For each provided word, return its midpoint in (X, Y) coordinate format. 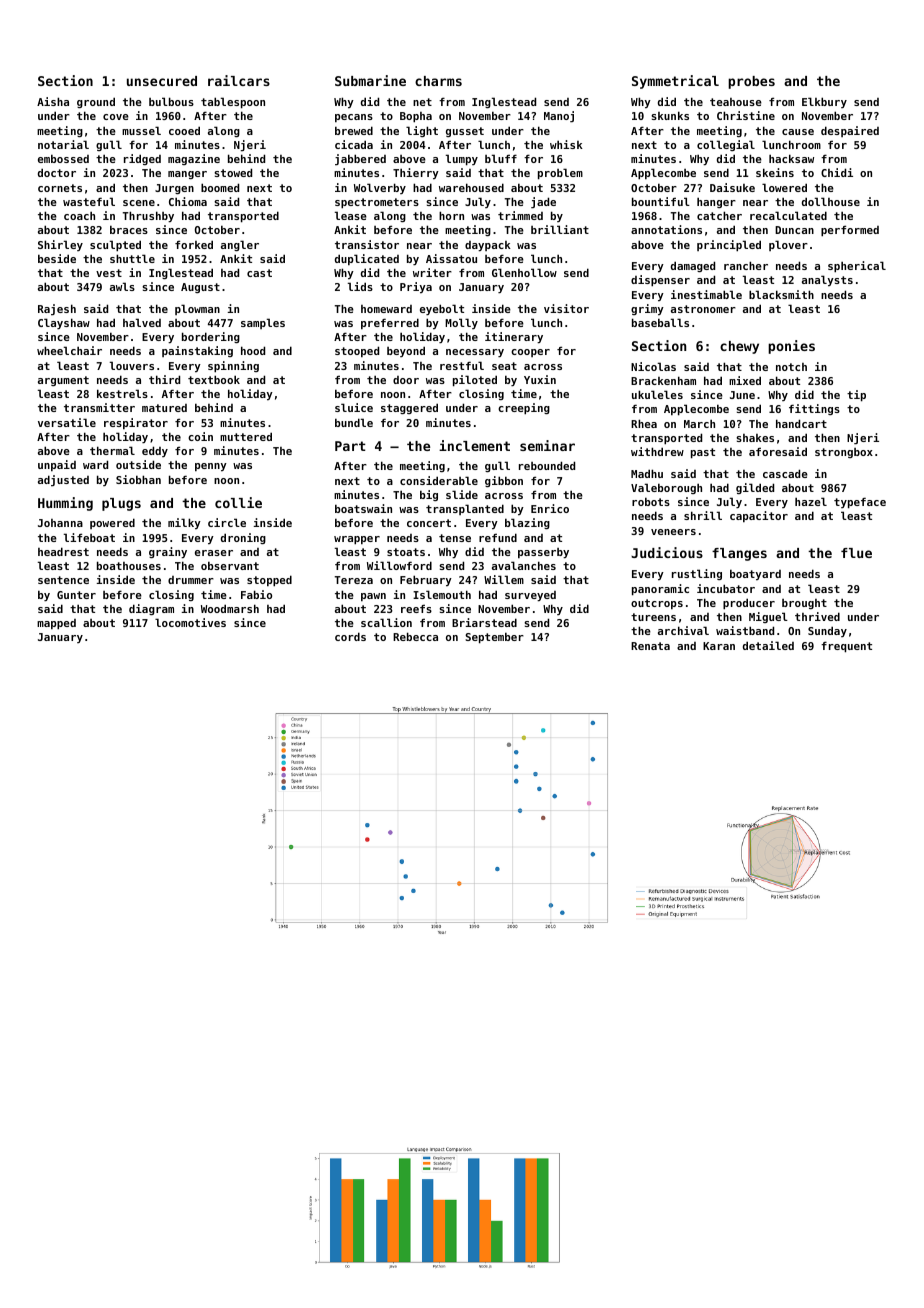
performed (850, 231)
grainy (168, 552)
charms (438, 81)
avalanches (524, 565)
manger (187, 175)
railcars (239, 80)
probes (751, 82)
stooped (357, 351)
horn (451, 215)
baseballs (660, 322)
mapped (56, 624)
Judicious (667, 552)
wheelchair (69, 350)
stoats (406, 552)
